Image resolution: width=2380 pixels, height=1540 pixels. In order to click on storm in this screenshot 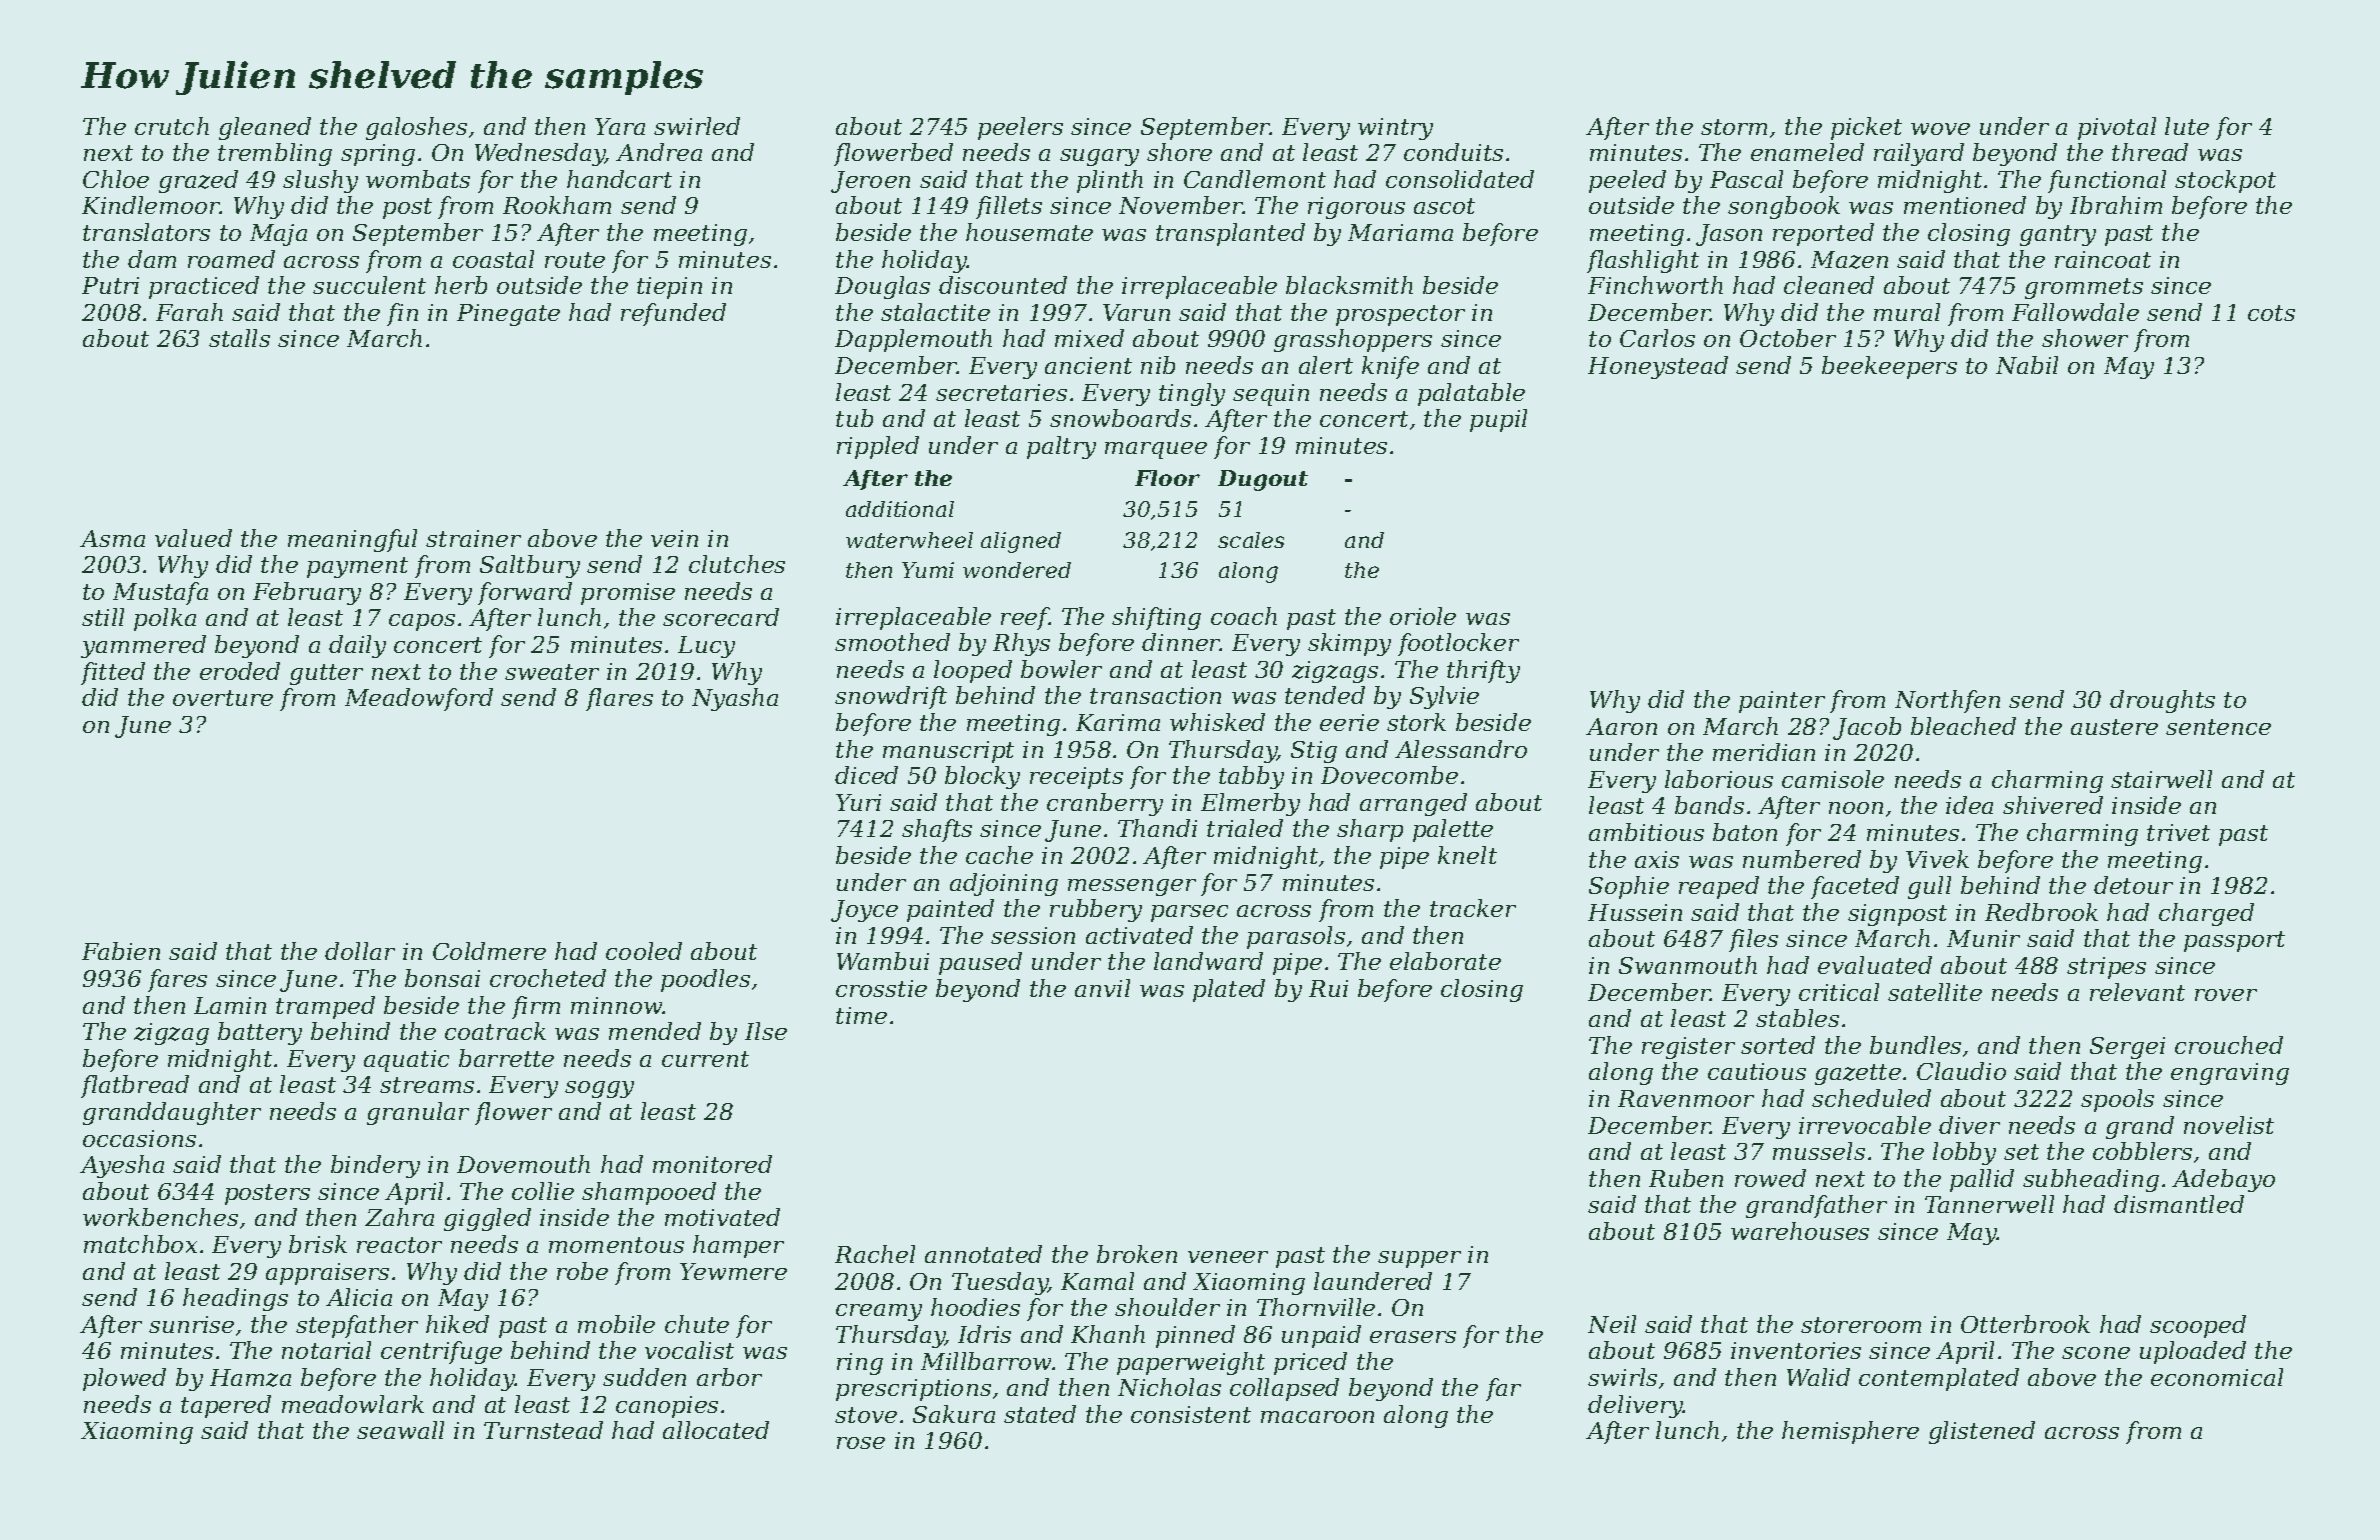, I will do `click(1734, 127)`.
